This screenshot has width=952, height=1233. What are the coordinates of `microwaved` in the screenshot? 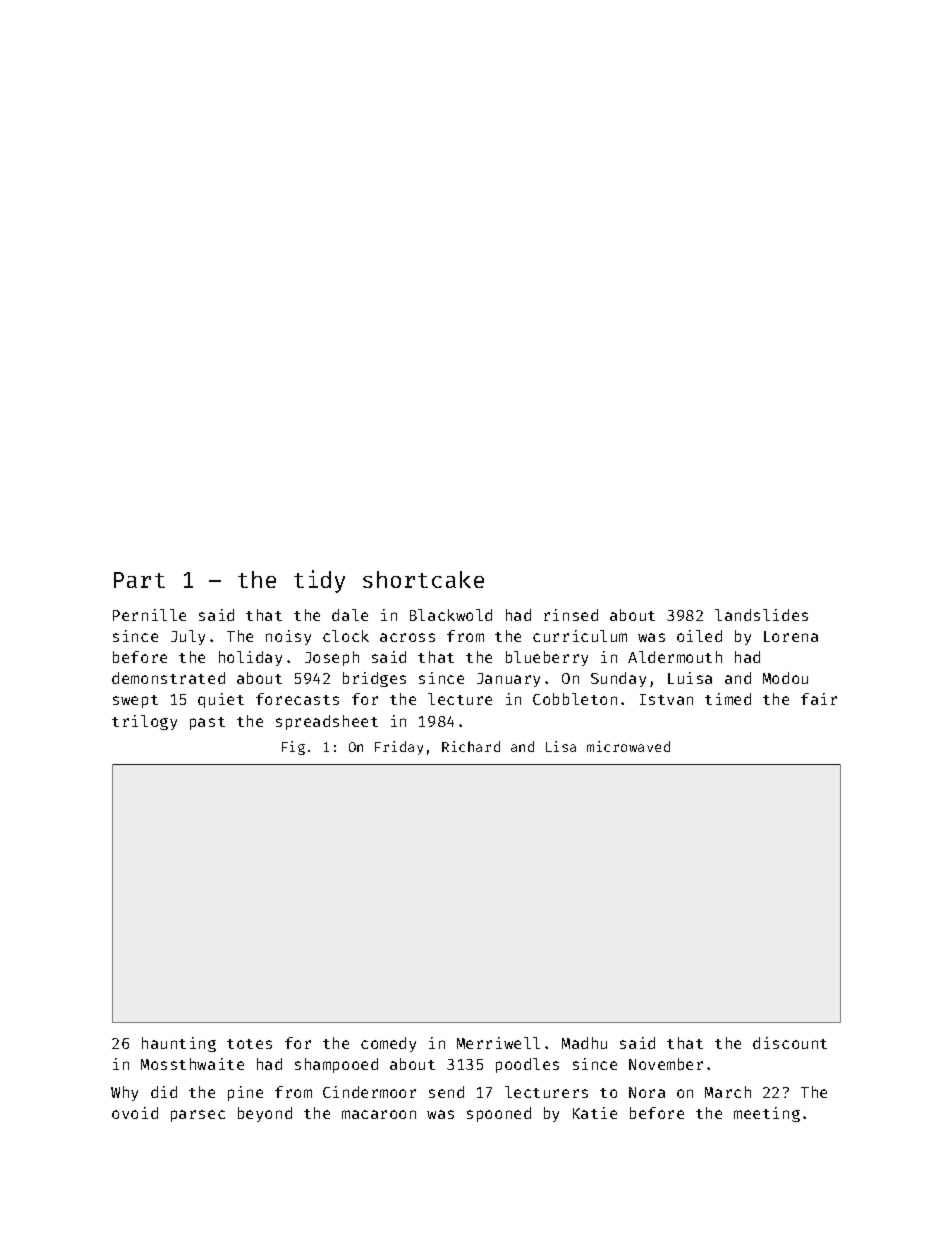 It's located at (628, 746).
